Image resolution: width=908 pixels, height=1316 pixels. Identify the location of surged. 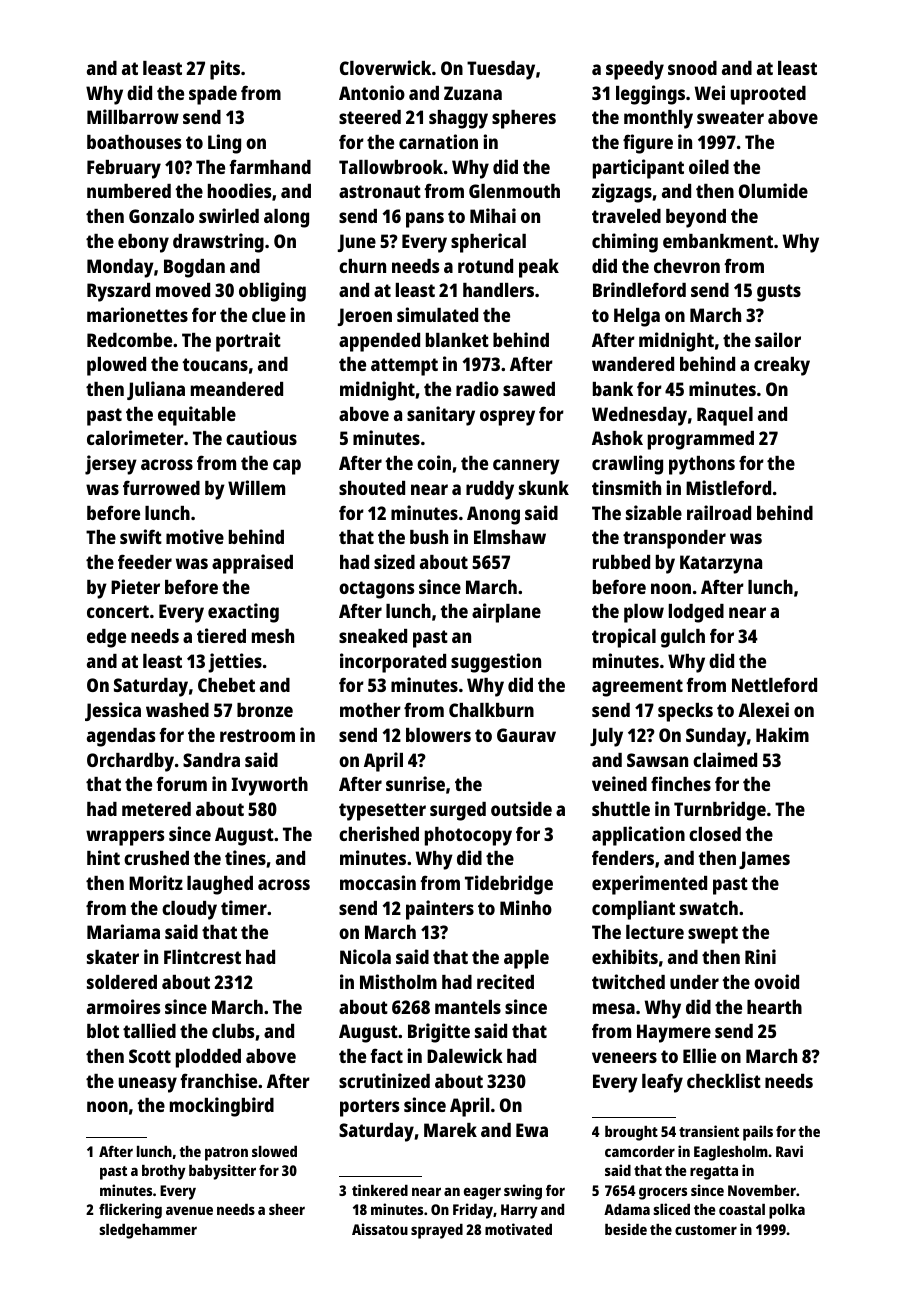
(458, 811).
